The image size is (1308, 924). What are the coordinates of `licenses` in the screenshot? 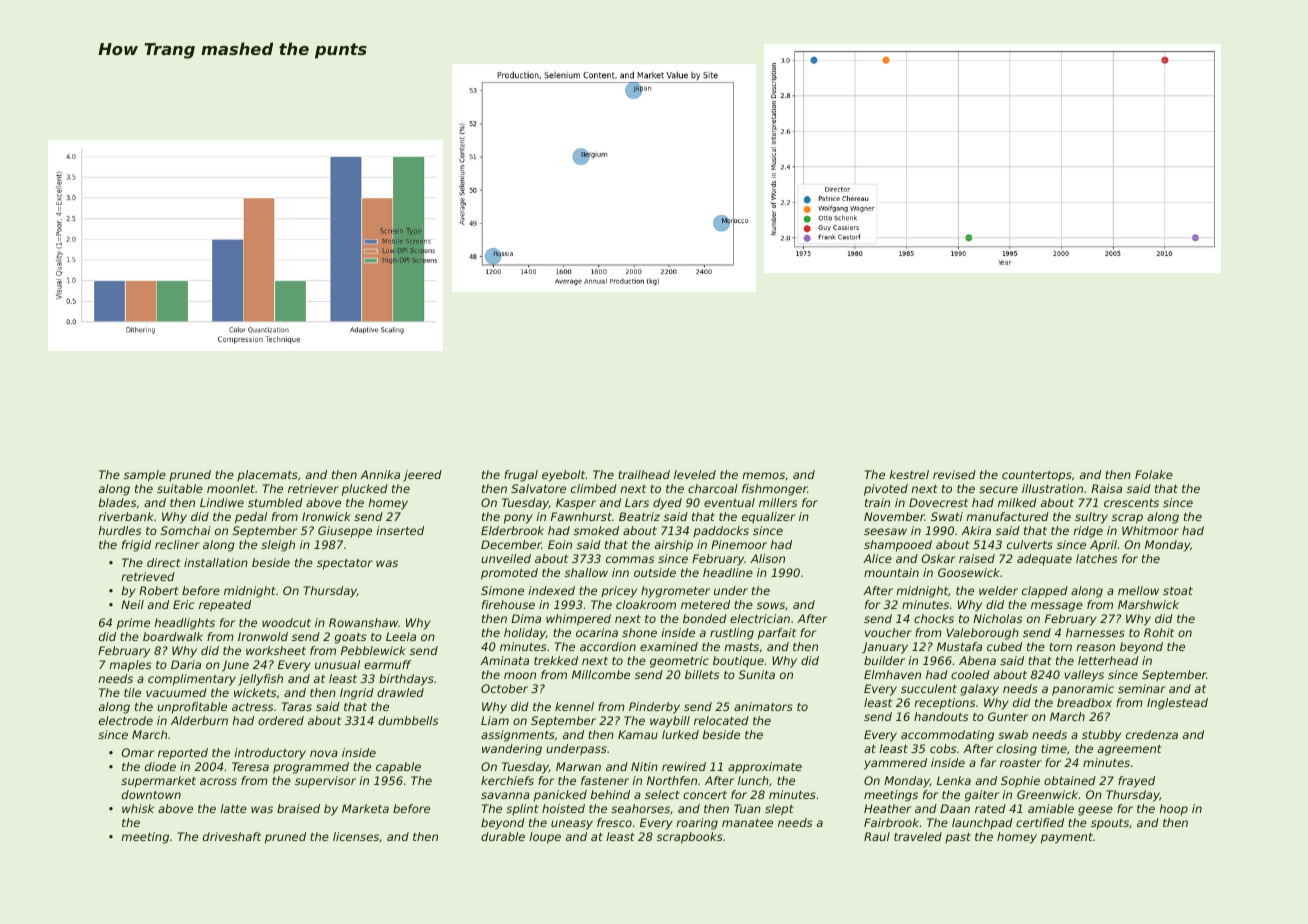 It's located at (356, 836).
